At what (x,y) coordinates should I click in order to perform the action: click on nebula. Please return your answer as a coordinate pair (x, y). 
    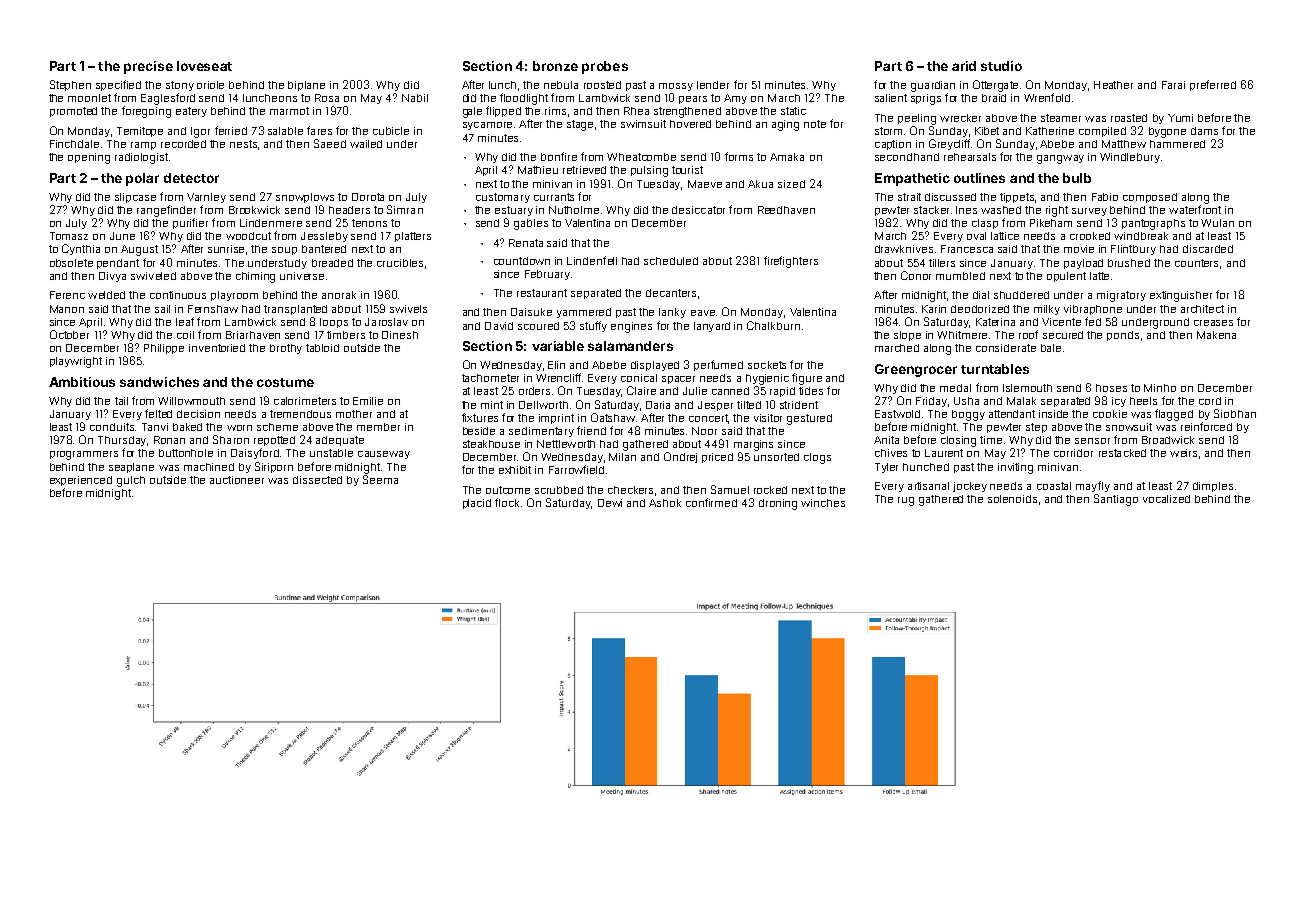
    Looking at the image, I should click on (561, 85).
